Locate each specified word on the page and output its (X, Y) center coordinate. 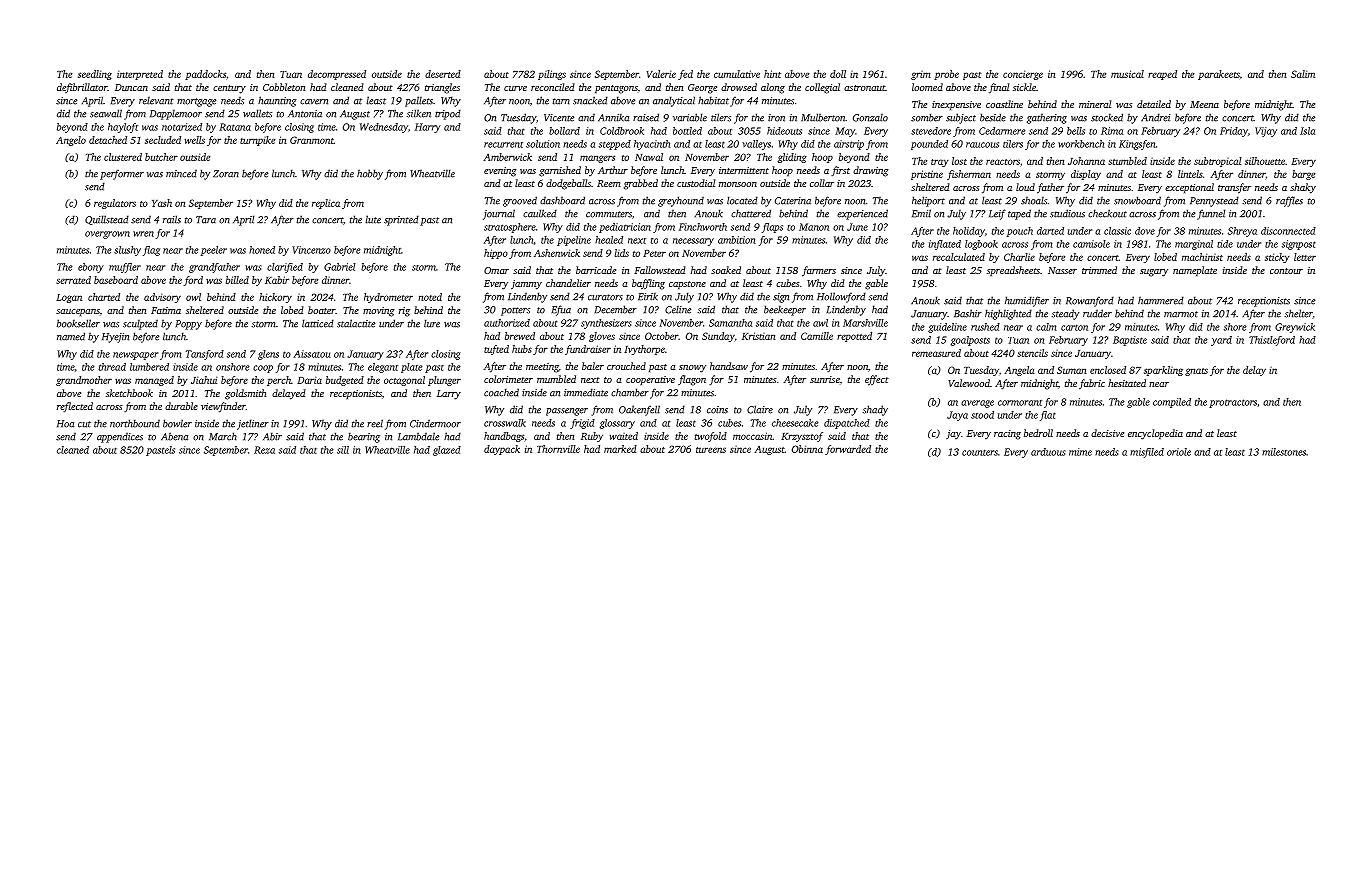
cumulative (737, 74)
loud (1025, 187)
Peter (654, 253)
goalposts (970, 341)
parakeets (1219, 75)
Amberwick (507, 157)
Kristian (759, 336)
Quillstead (107, 220)
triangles (442, 88)
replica (326, 204)
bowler (177, 423)
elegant (383, 368)
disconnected (1288, 231)
